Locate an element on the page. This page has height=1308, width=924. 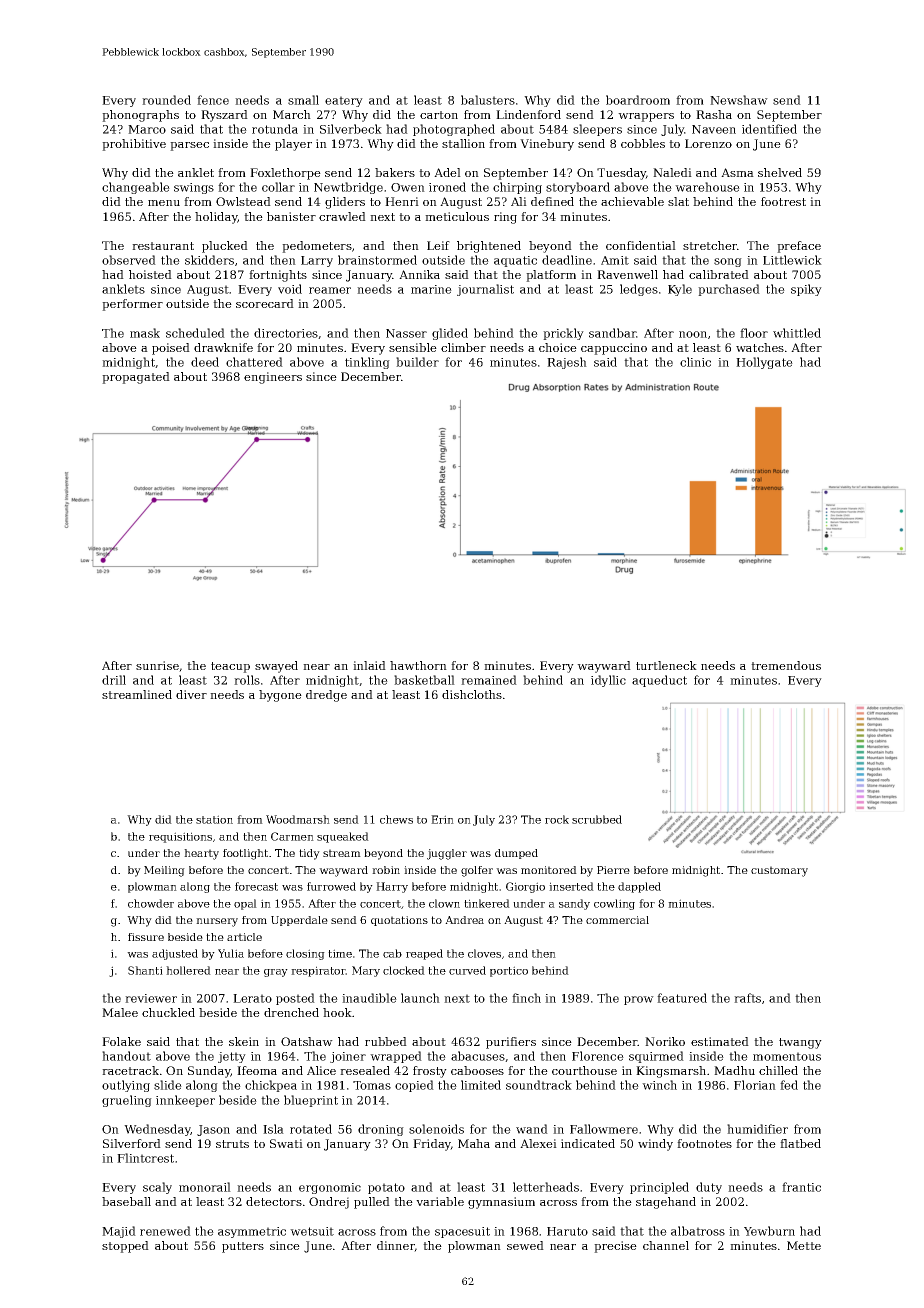
Leif is located at coordinates (438, 245).
